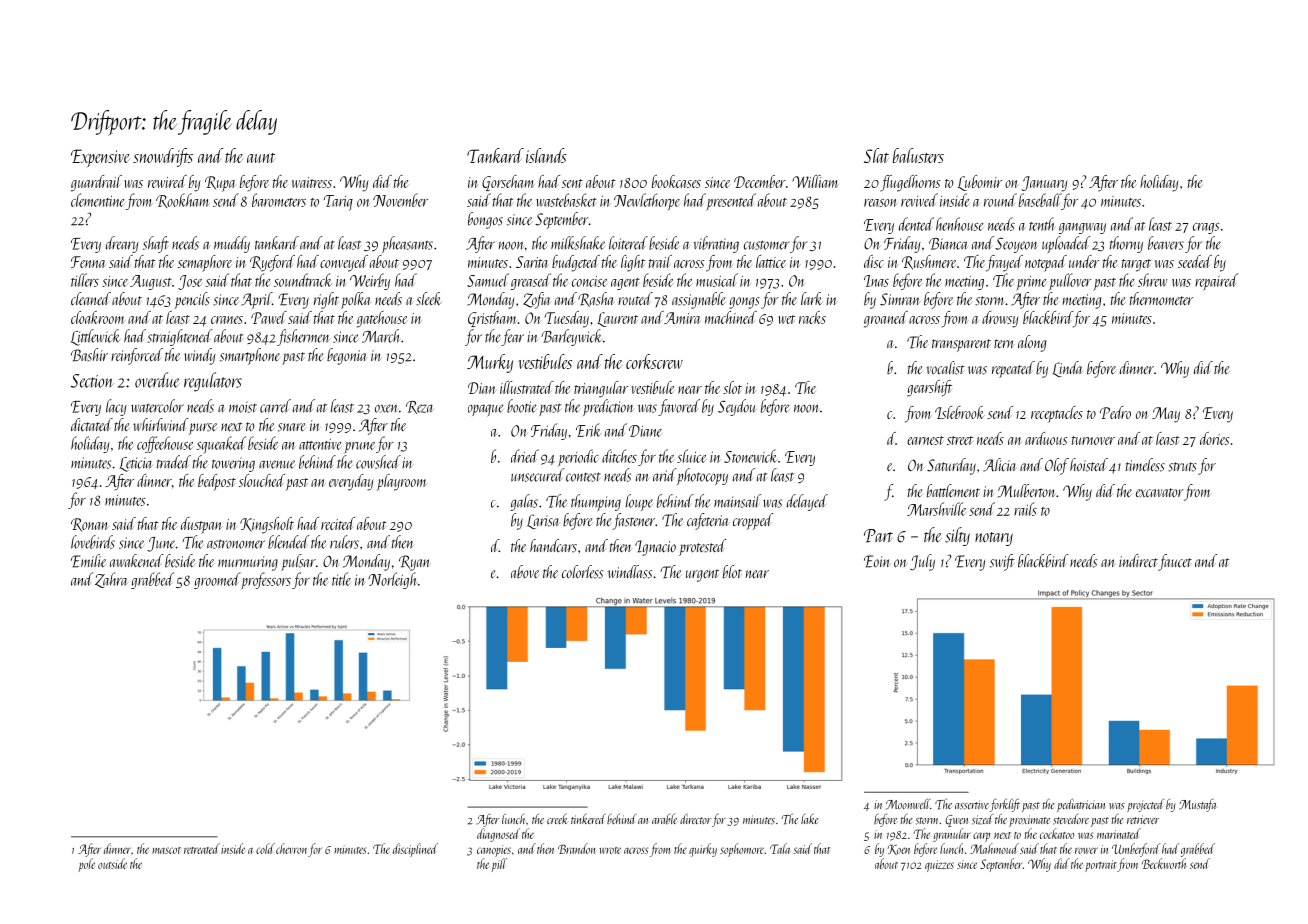 The height and width of the page is (924, 1308). Describe the element at coordinates (1068, 369) in the page. I see `Linda` at that location.
